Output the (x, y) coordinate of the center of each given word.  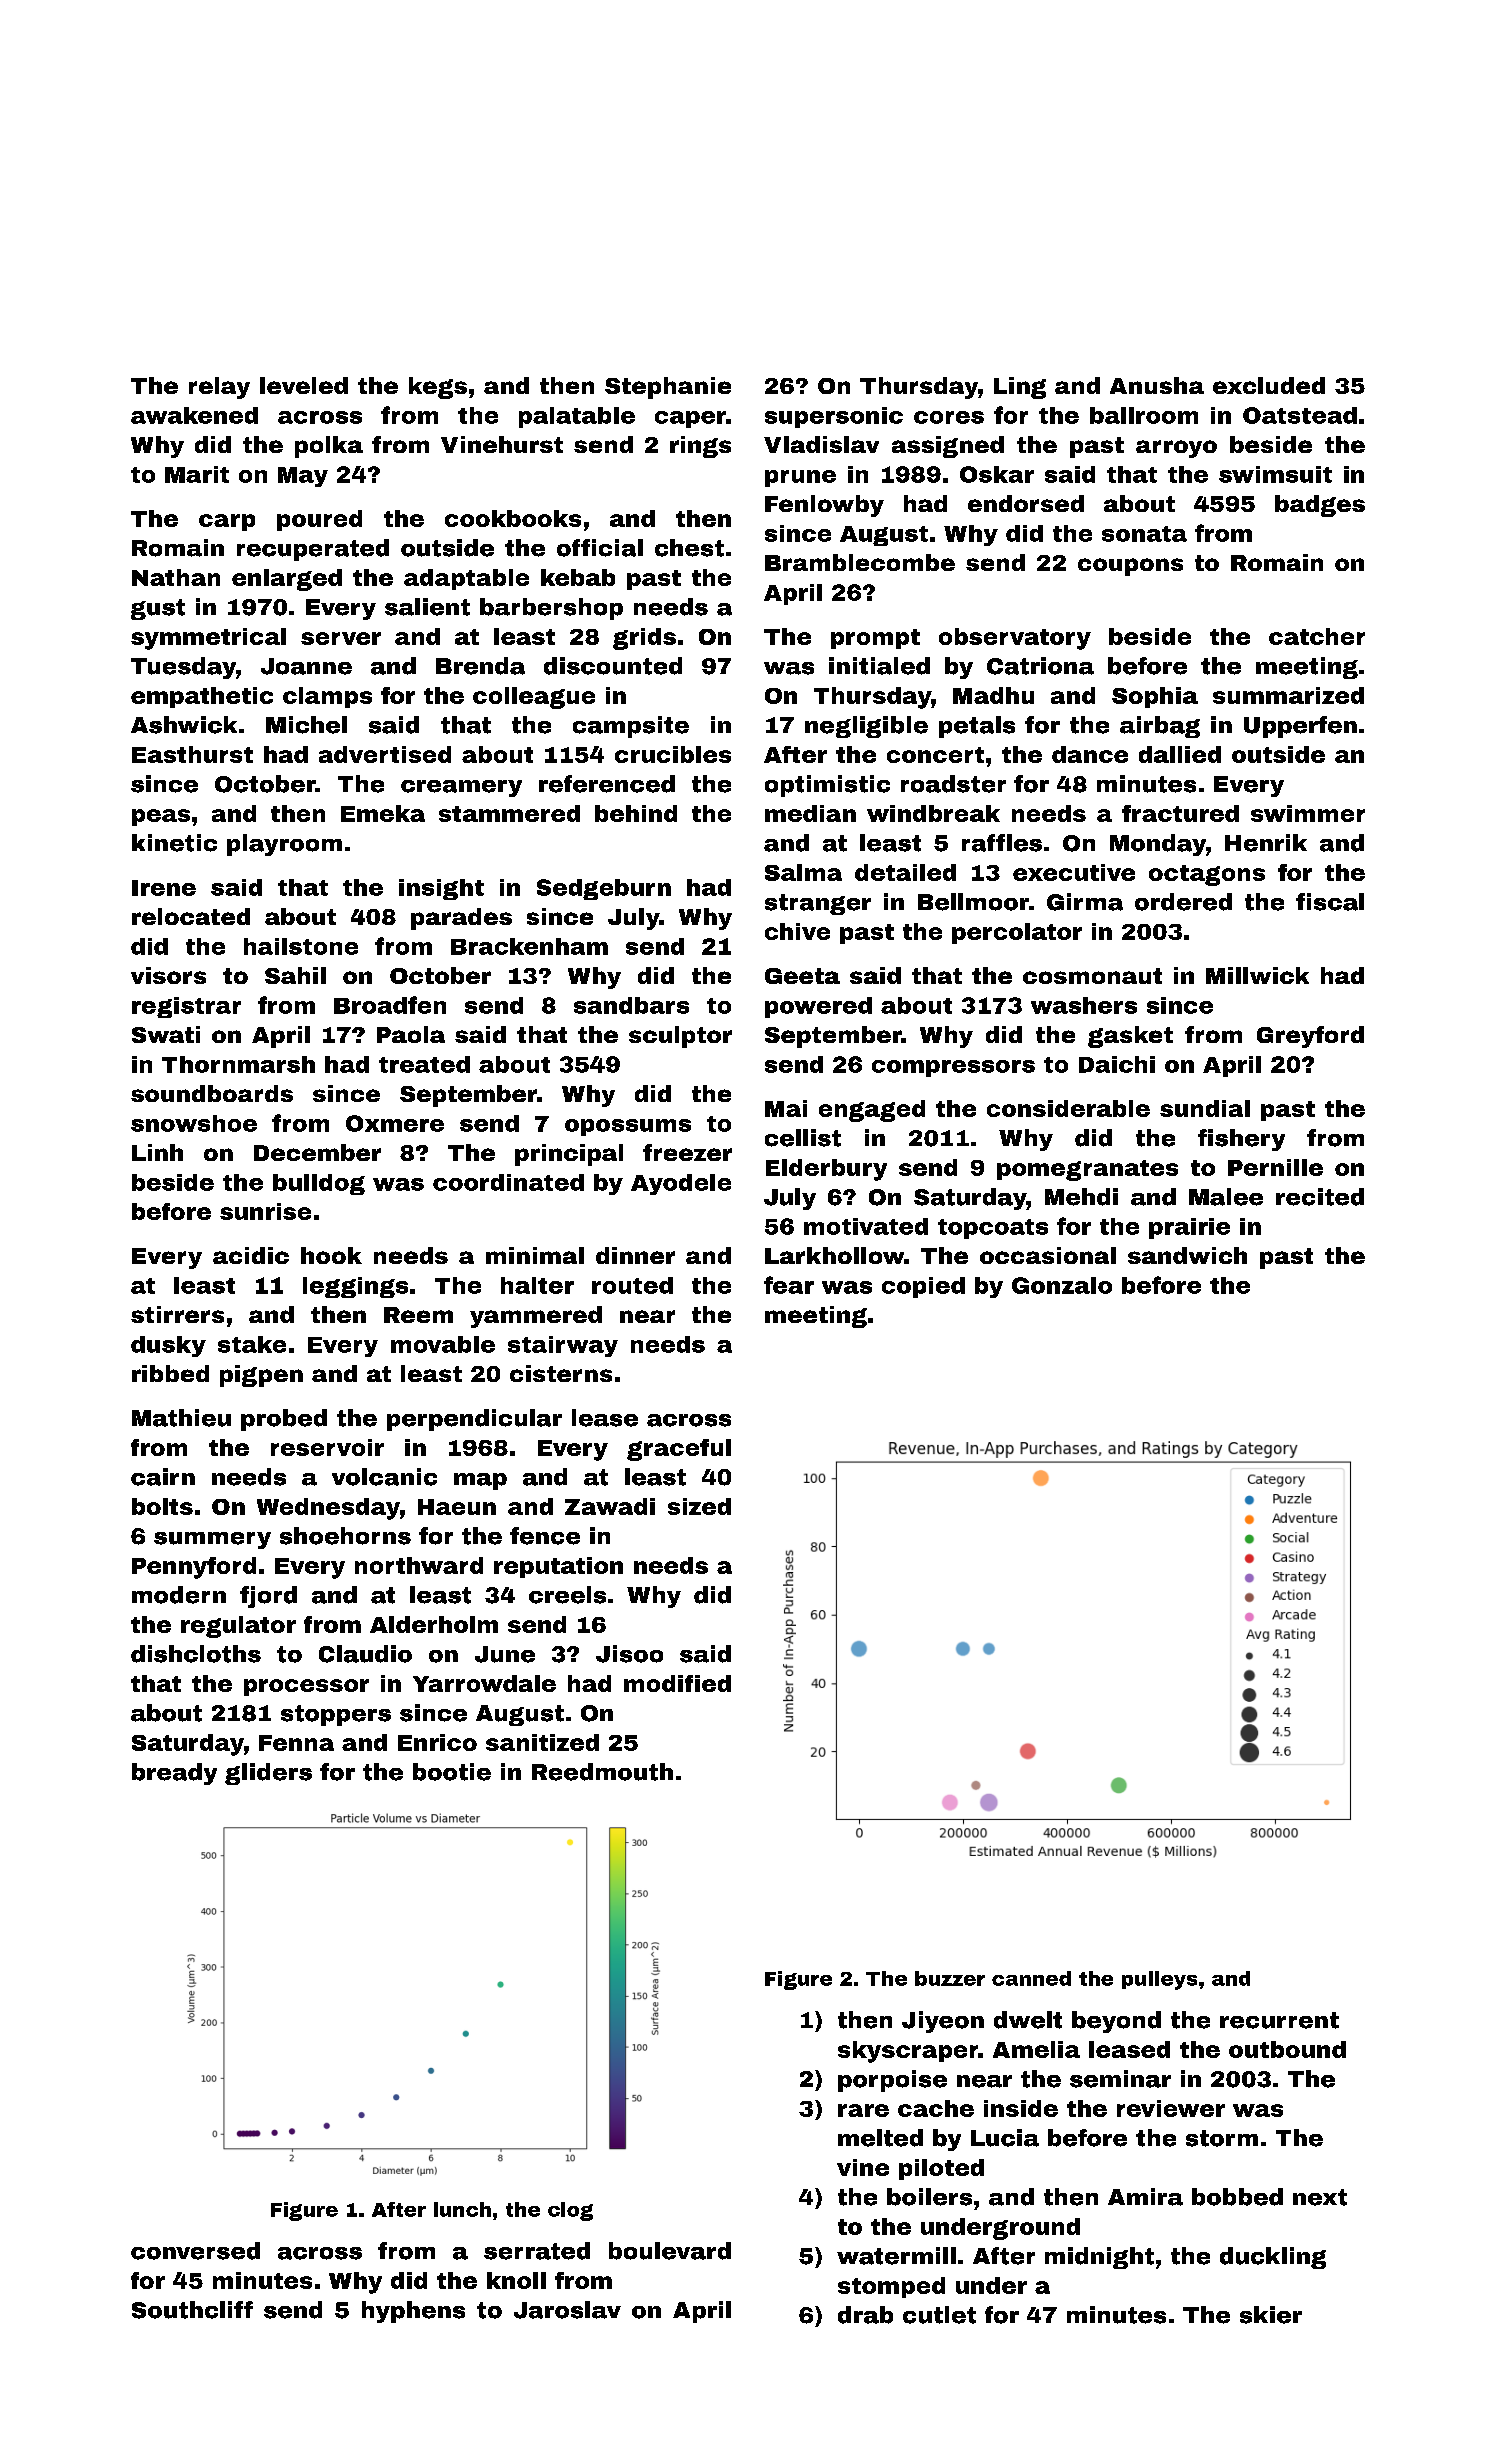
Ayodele (681, 1184)
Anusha (1157, 385)
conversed (195, 2251)
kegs (438, 388)
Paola (411, 1034)
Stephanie (668, 388)
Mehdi (1081, 1197)
